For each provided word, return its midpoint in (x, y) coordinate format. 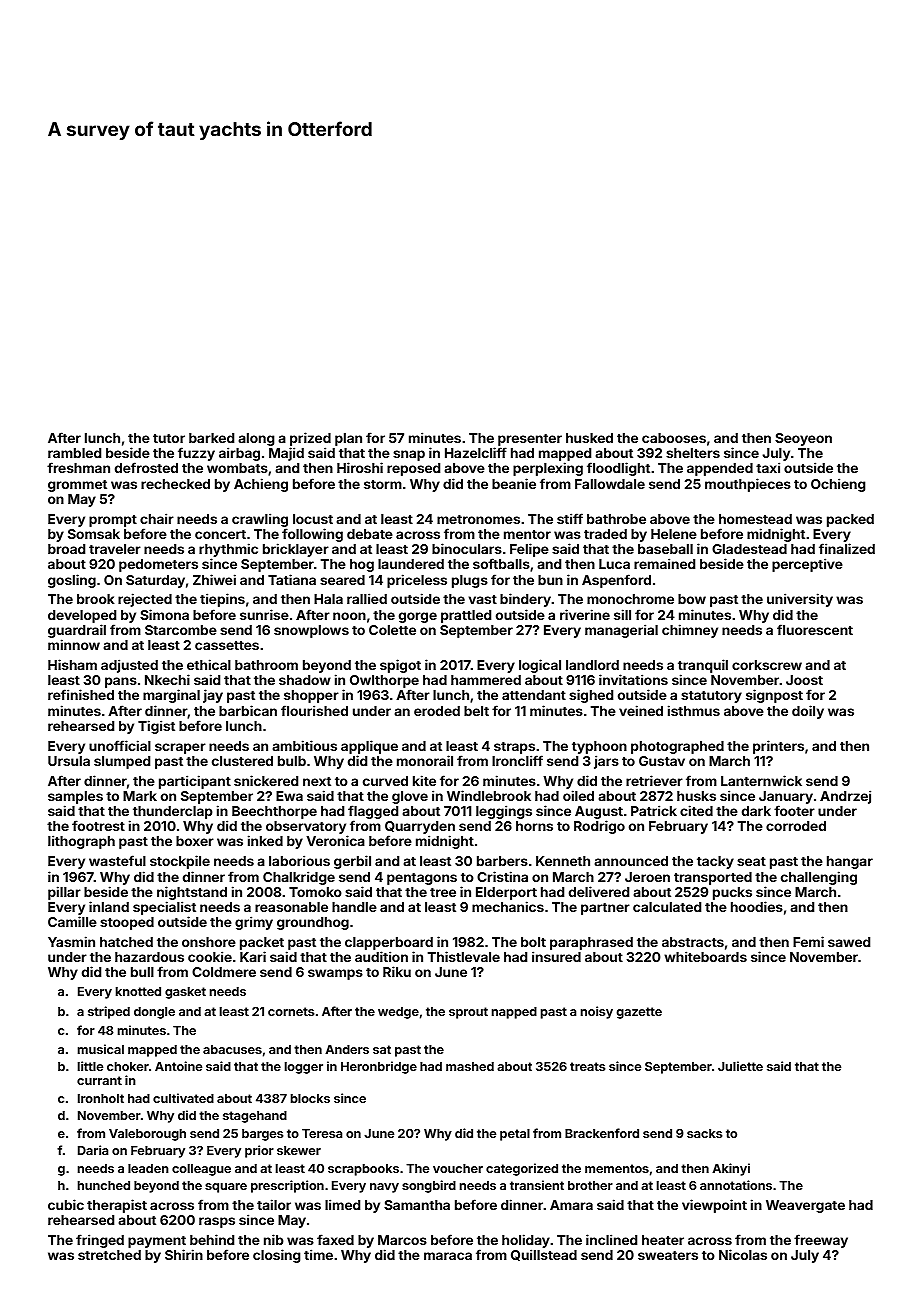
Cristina (502, 876)
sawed (849, 942)
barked (211, 438)
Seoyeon (803, 439)
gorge (418, 617)
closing (276, 1256)
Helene (674, 534)
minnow (74, 644)
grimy (254, 923)
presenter (530, 440)
